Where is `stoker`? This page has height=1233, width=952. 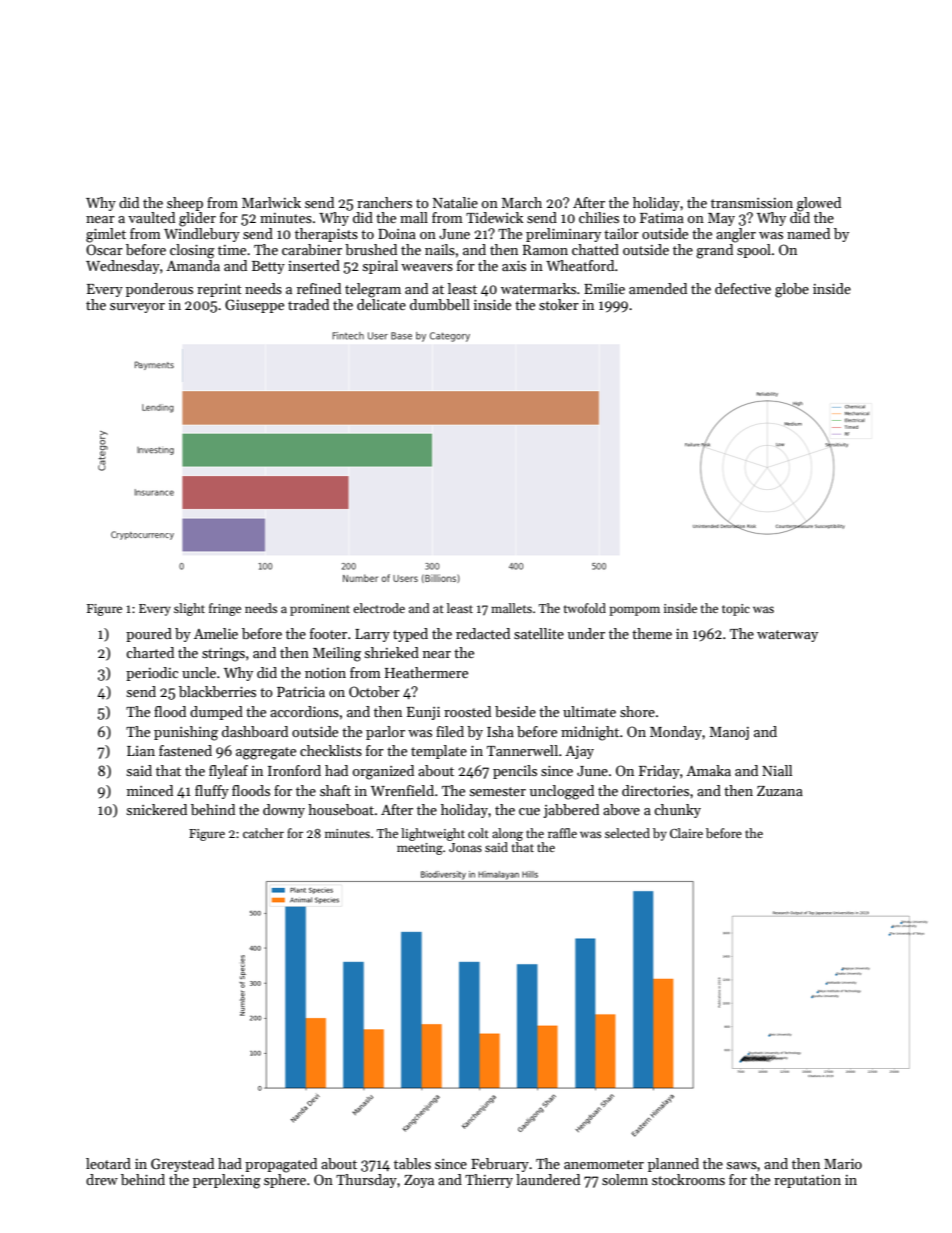
stoker is located at coordinates (559, 304).
